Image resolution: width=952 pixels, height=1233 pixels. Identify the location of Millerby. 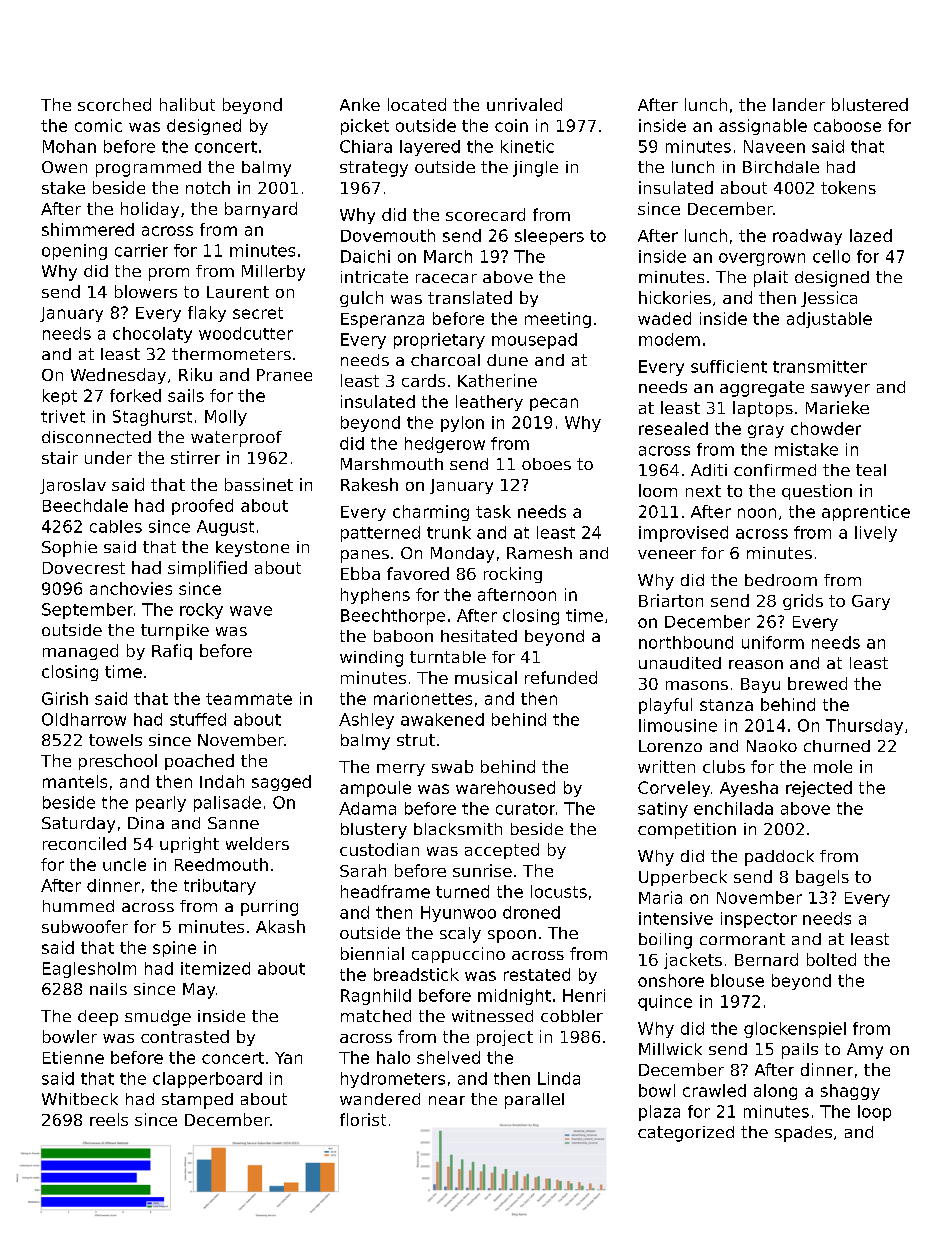
(273, 273).
